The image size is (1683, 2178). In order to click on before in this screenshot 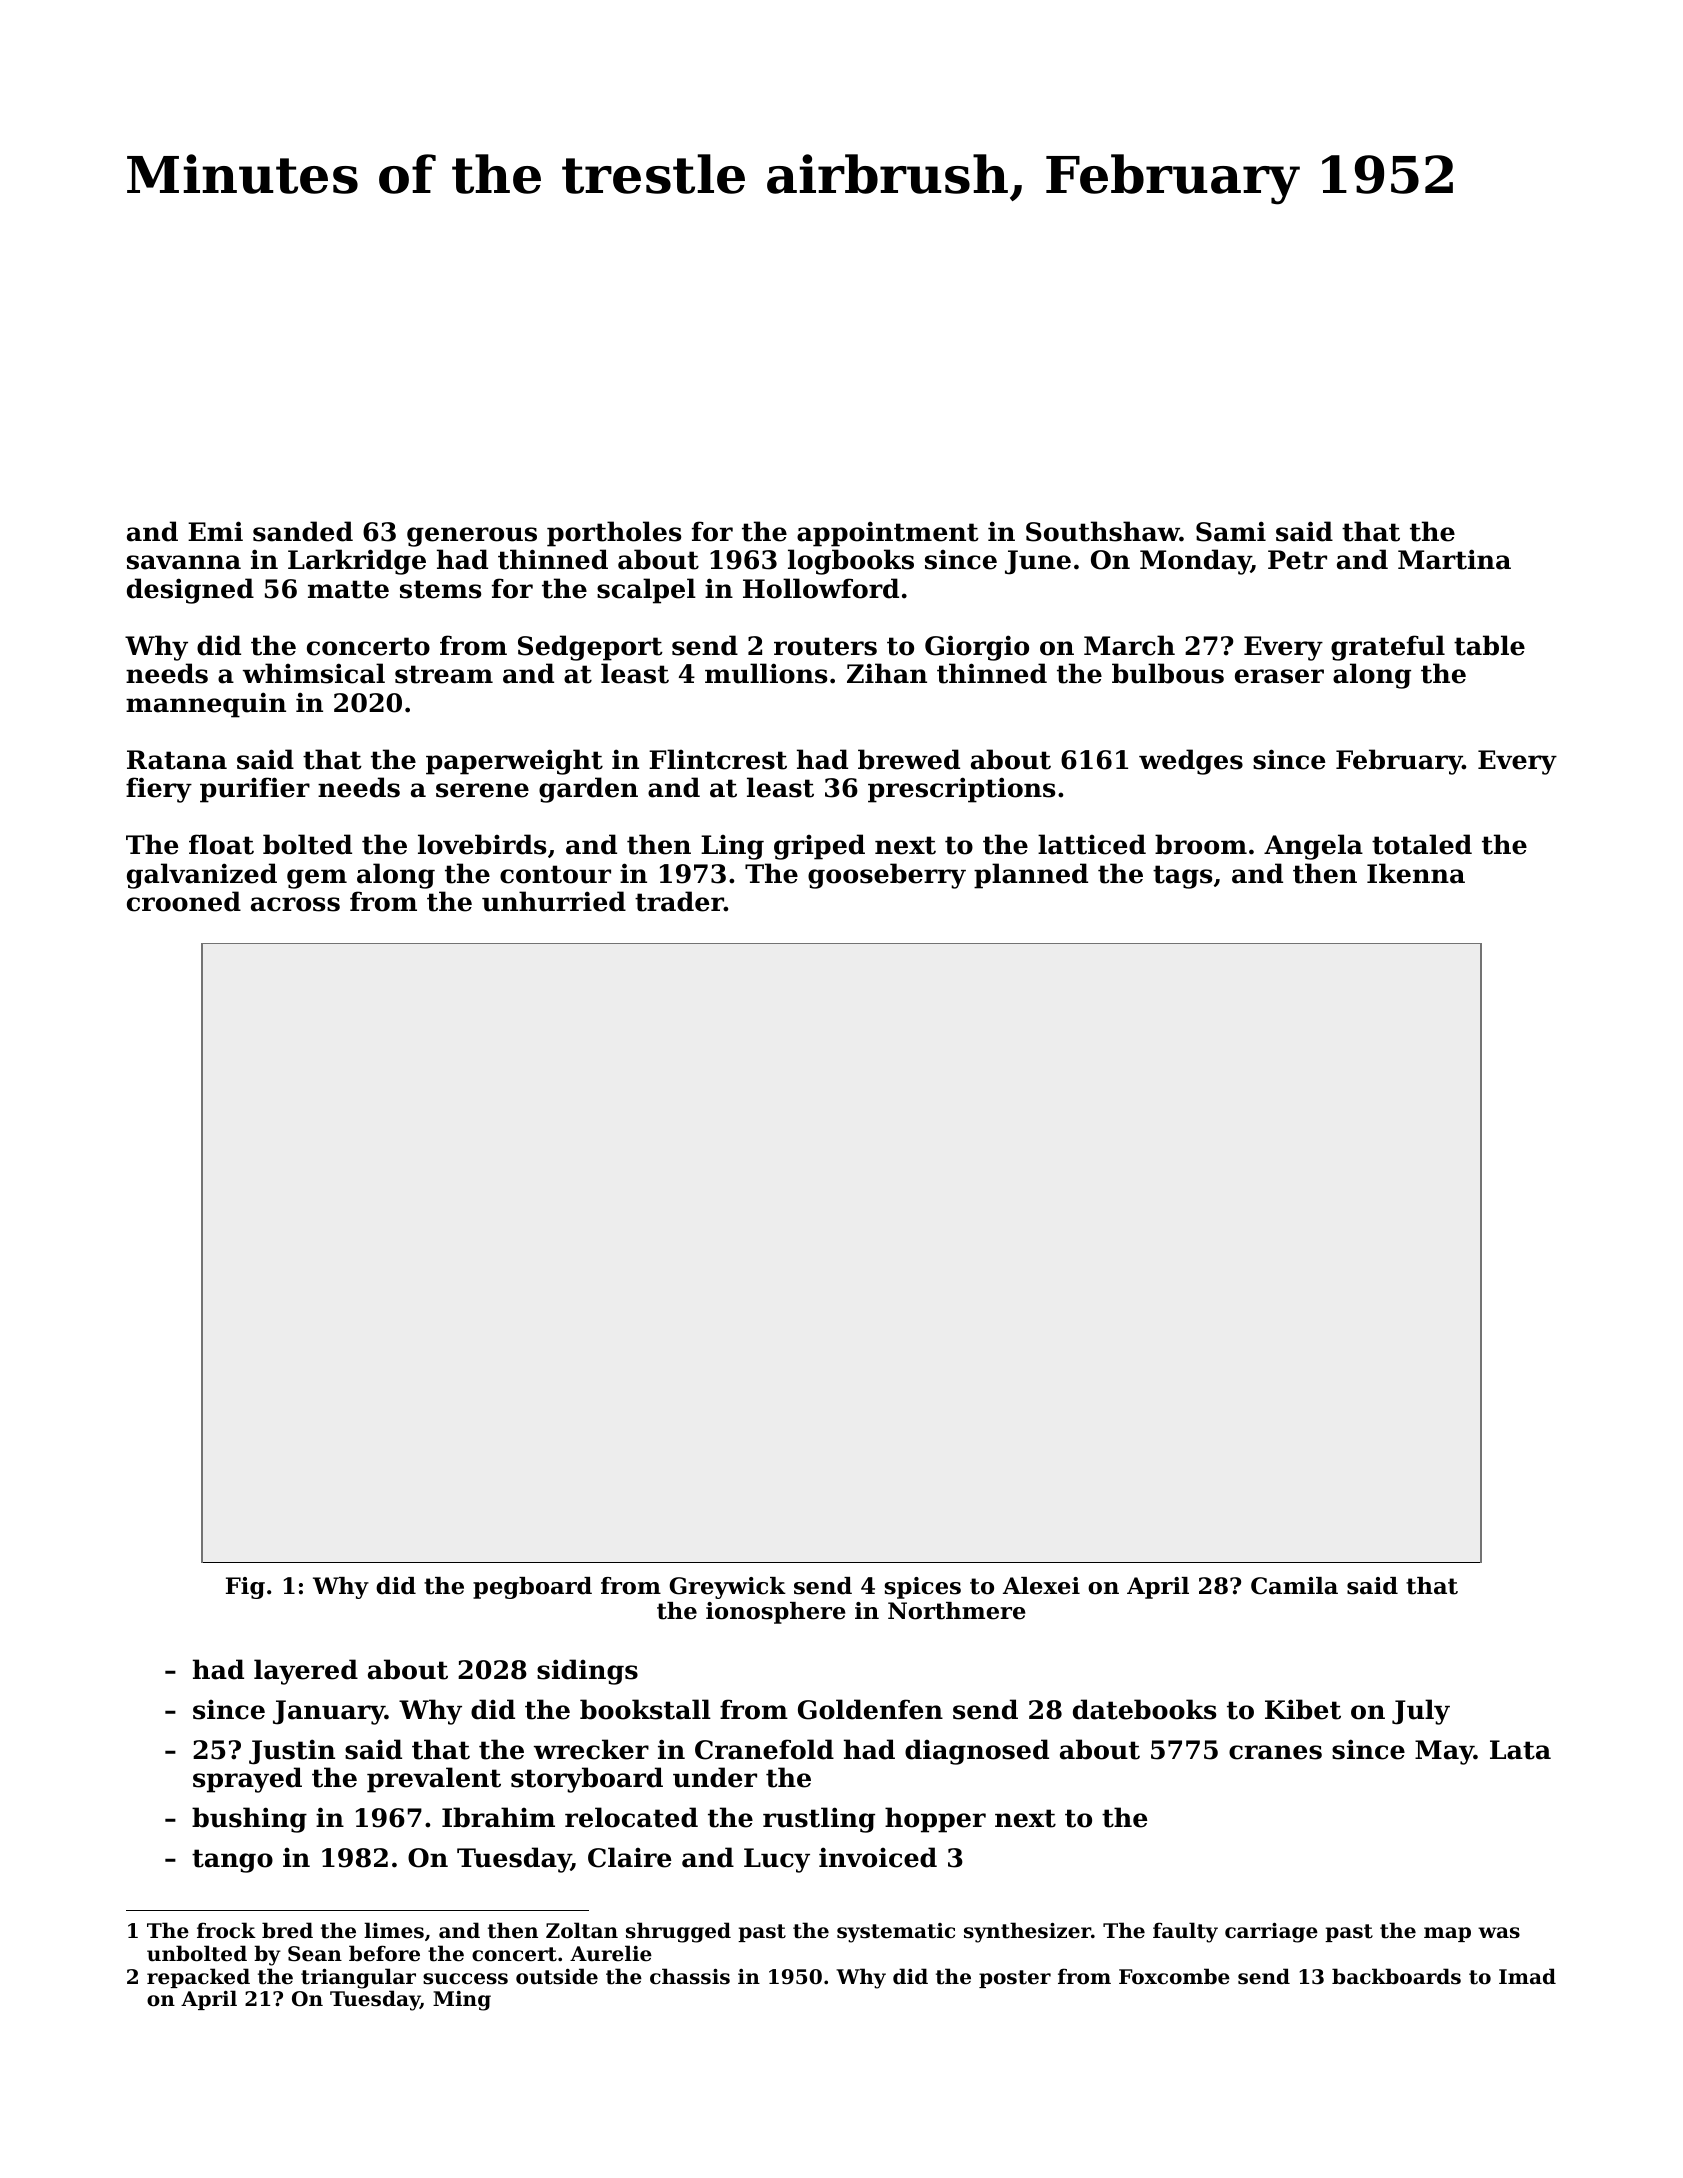, I will do `click(384, 1953)`.
